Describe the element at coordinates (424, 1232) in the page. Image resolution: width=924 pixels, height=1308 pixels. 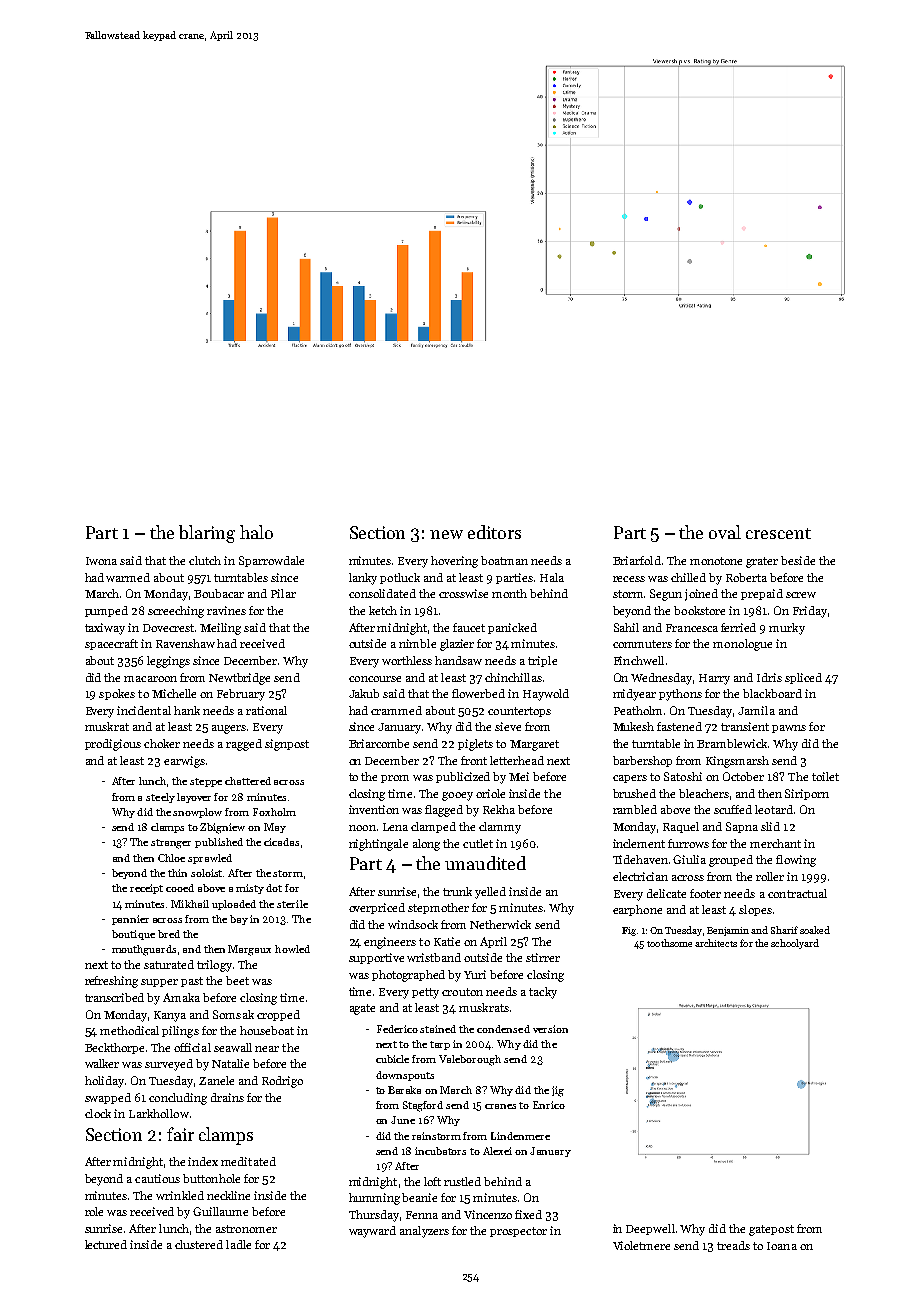
I see `analyzers` at that location.
